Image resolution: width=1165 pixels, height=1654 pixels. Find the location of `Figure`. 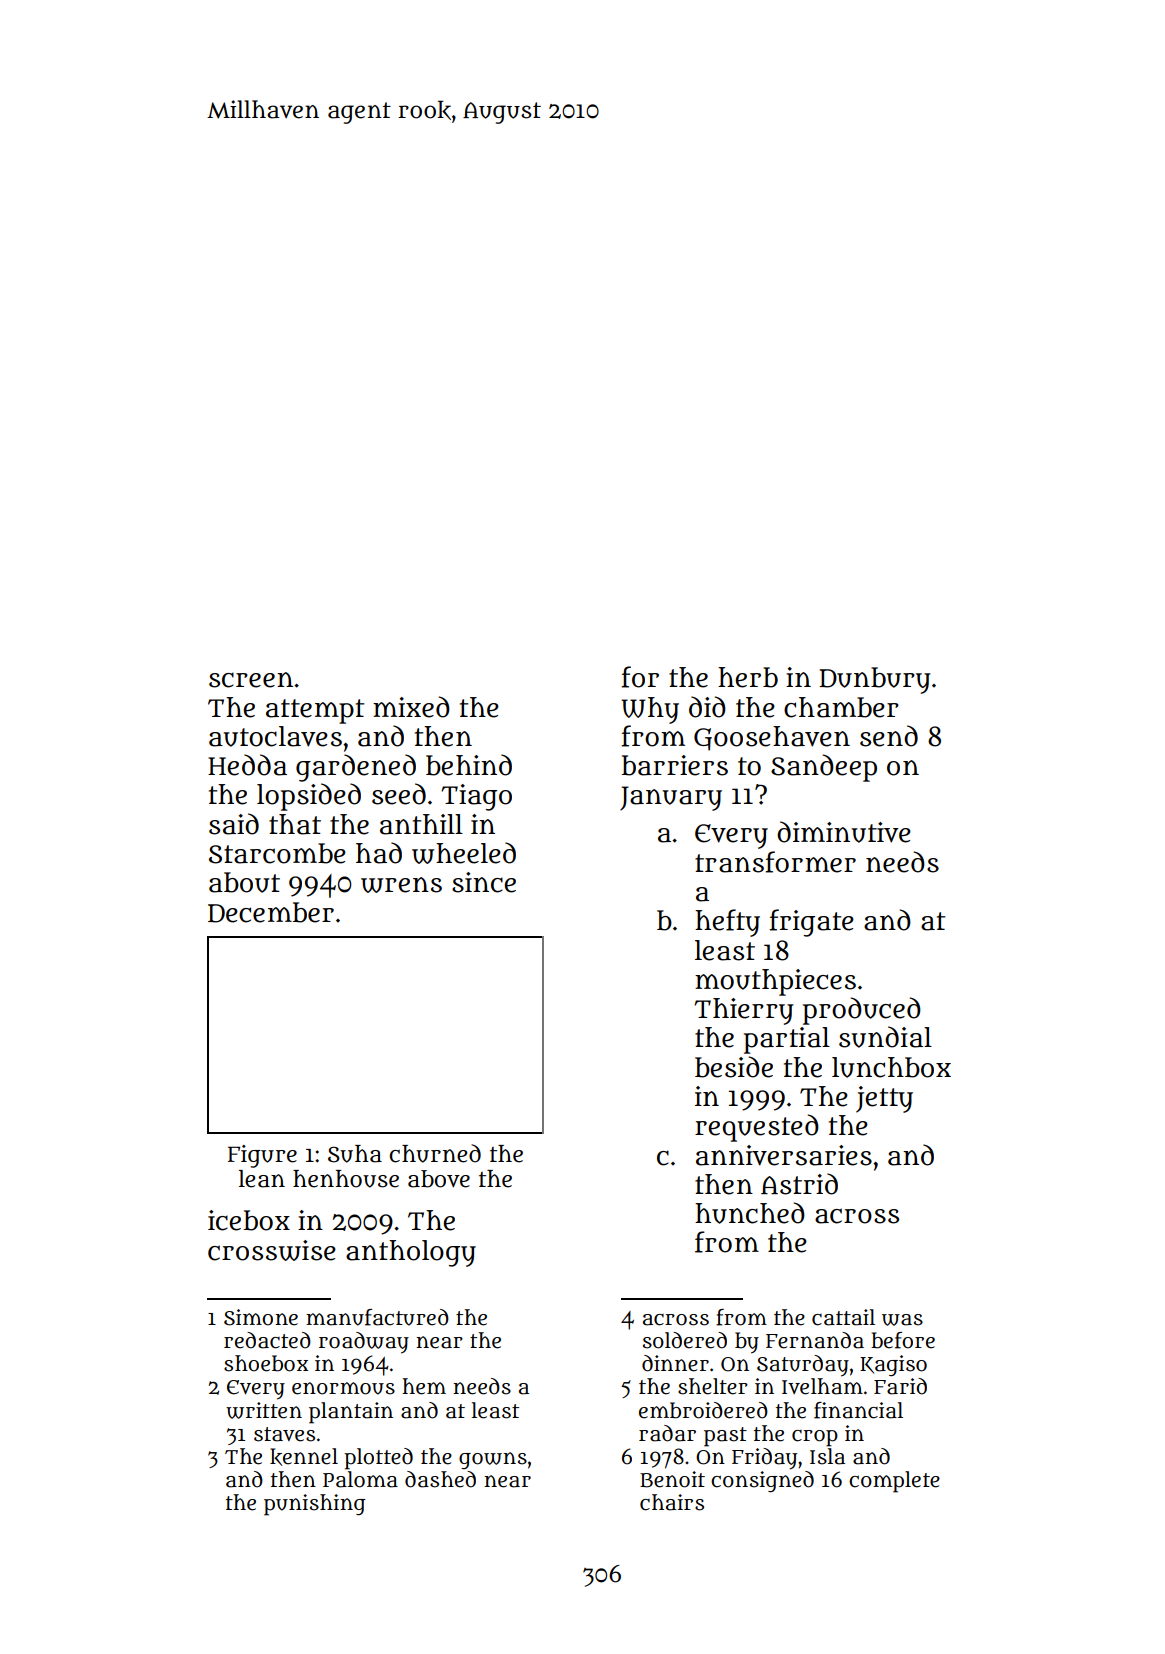

Figure is located at coordinates (262, 1156).
